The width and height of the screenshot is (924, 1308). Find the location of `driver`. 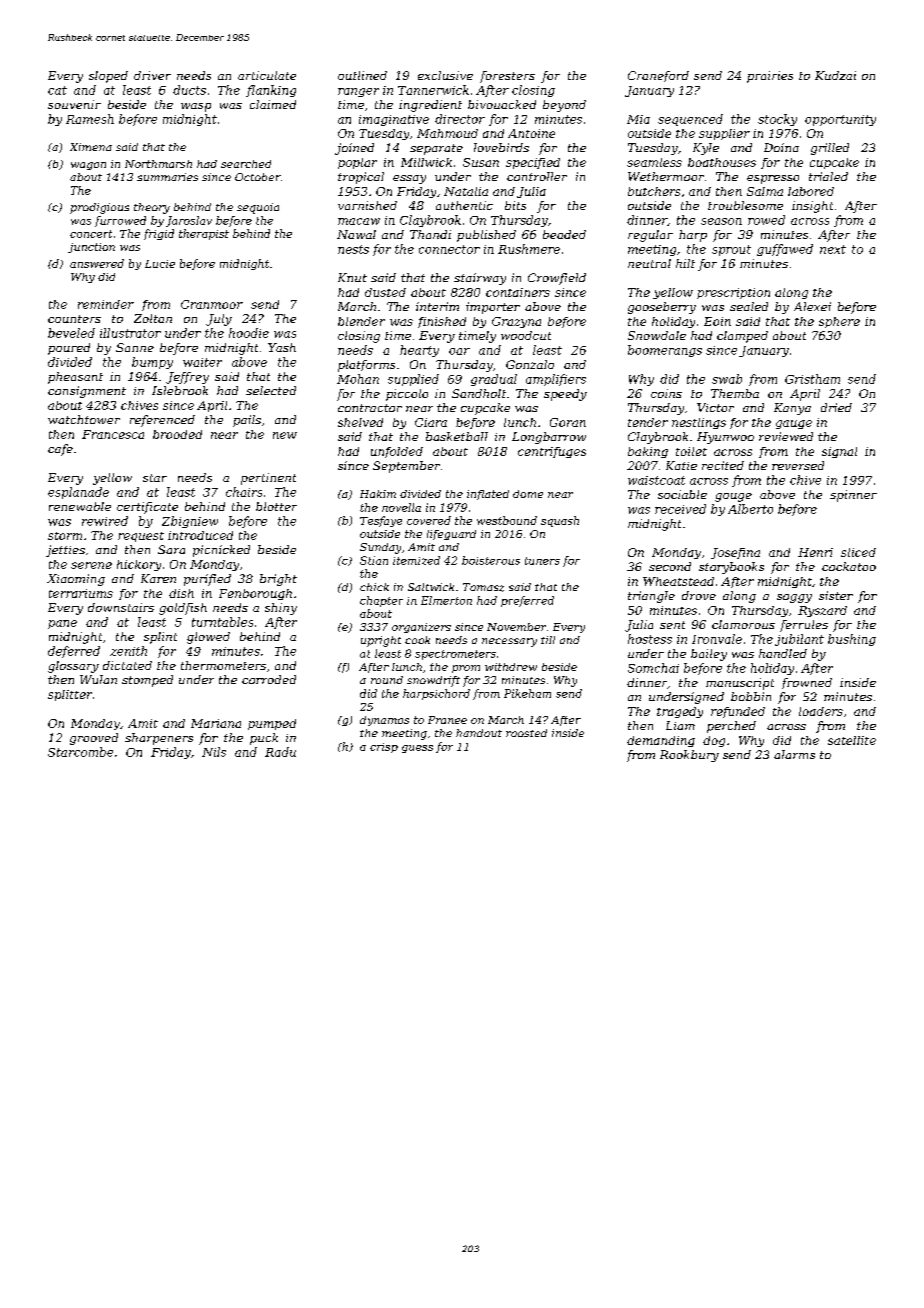

driver is located at coordinates (152, 75).
